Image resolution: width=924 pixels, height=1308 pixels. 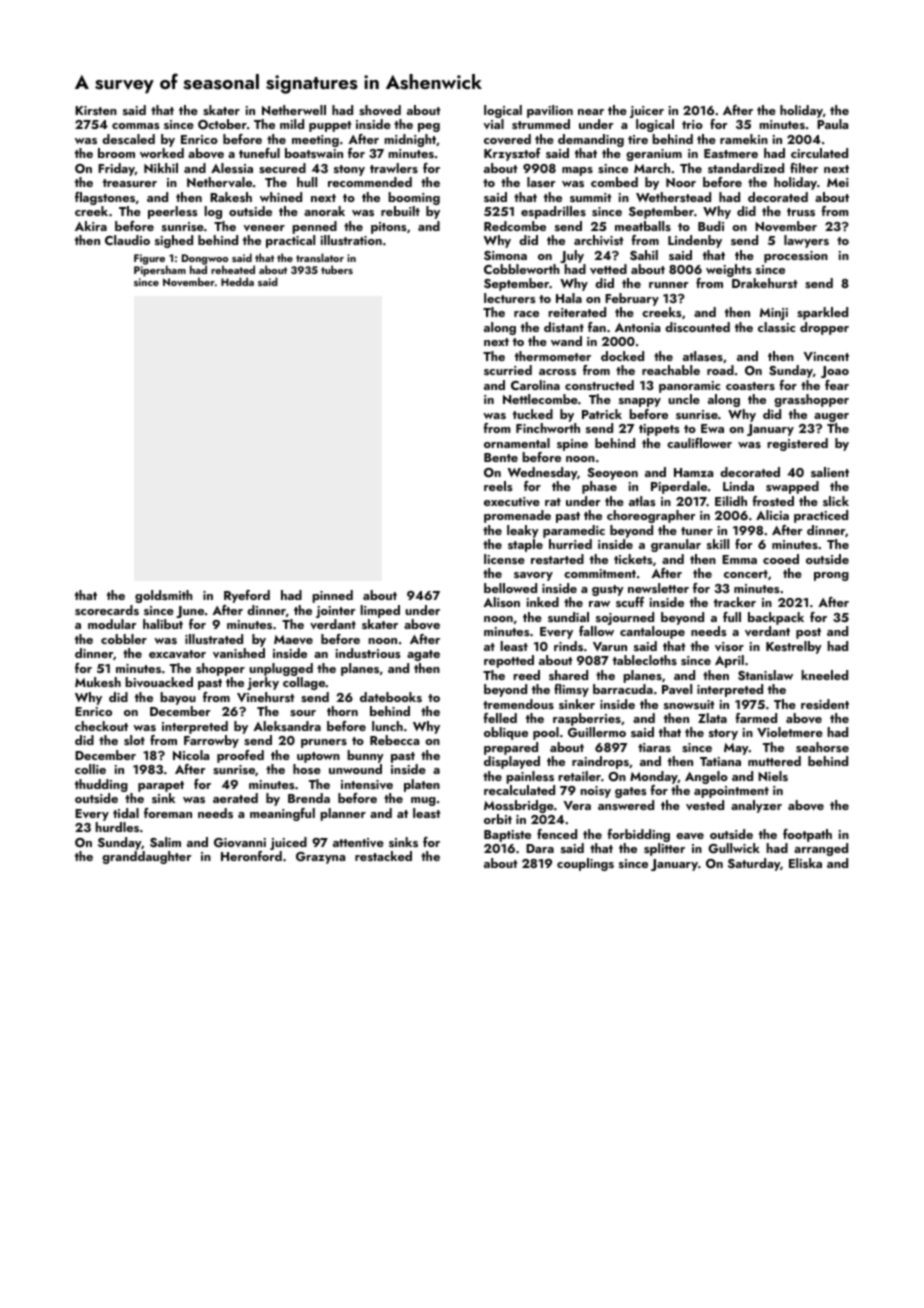 I want to click on felled, so click(x=500, y=718).
